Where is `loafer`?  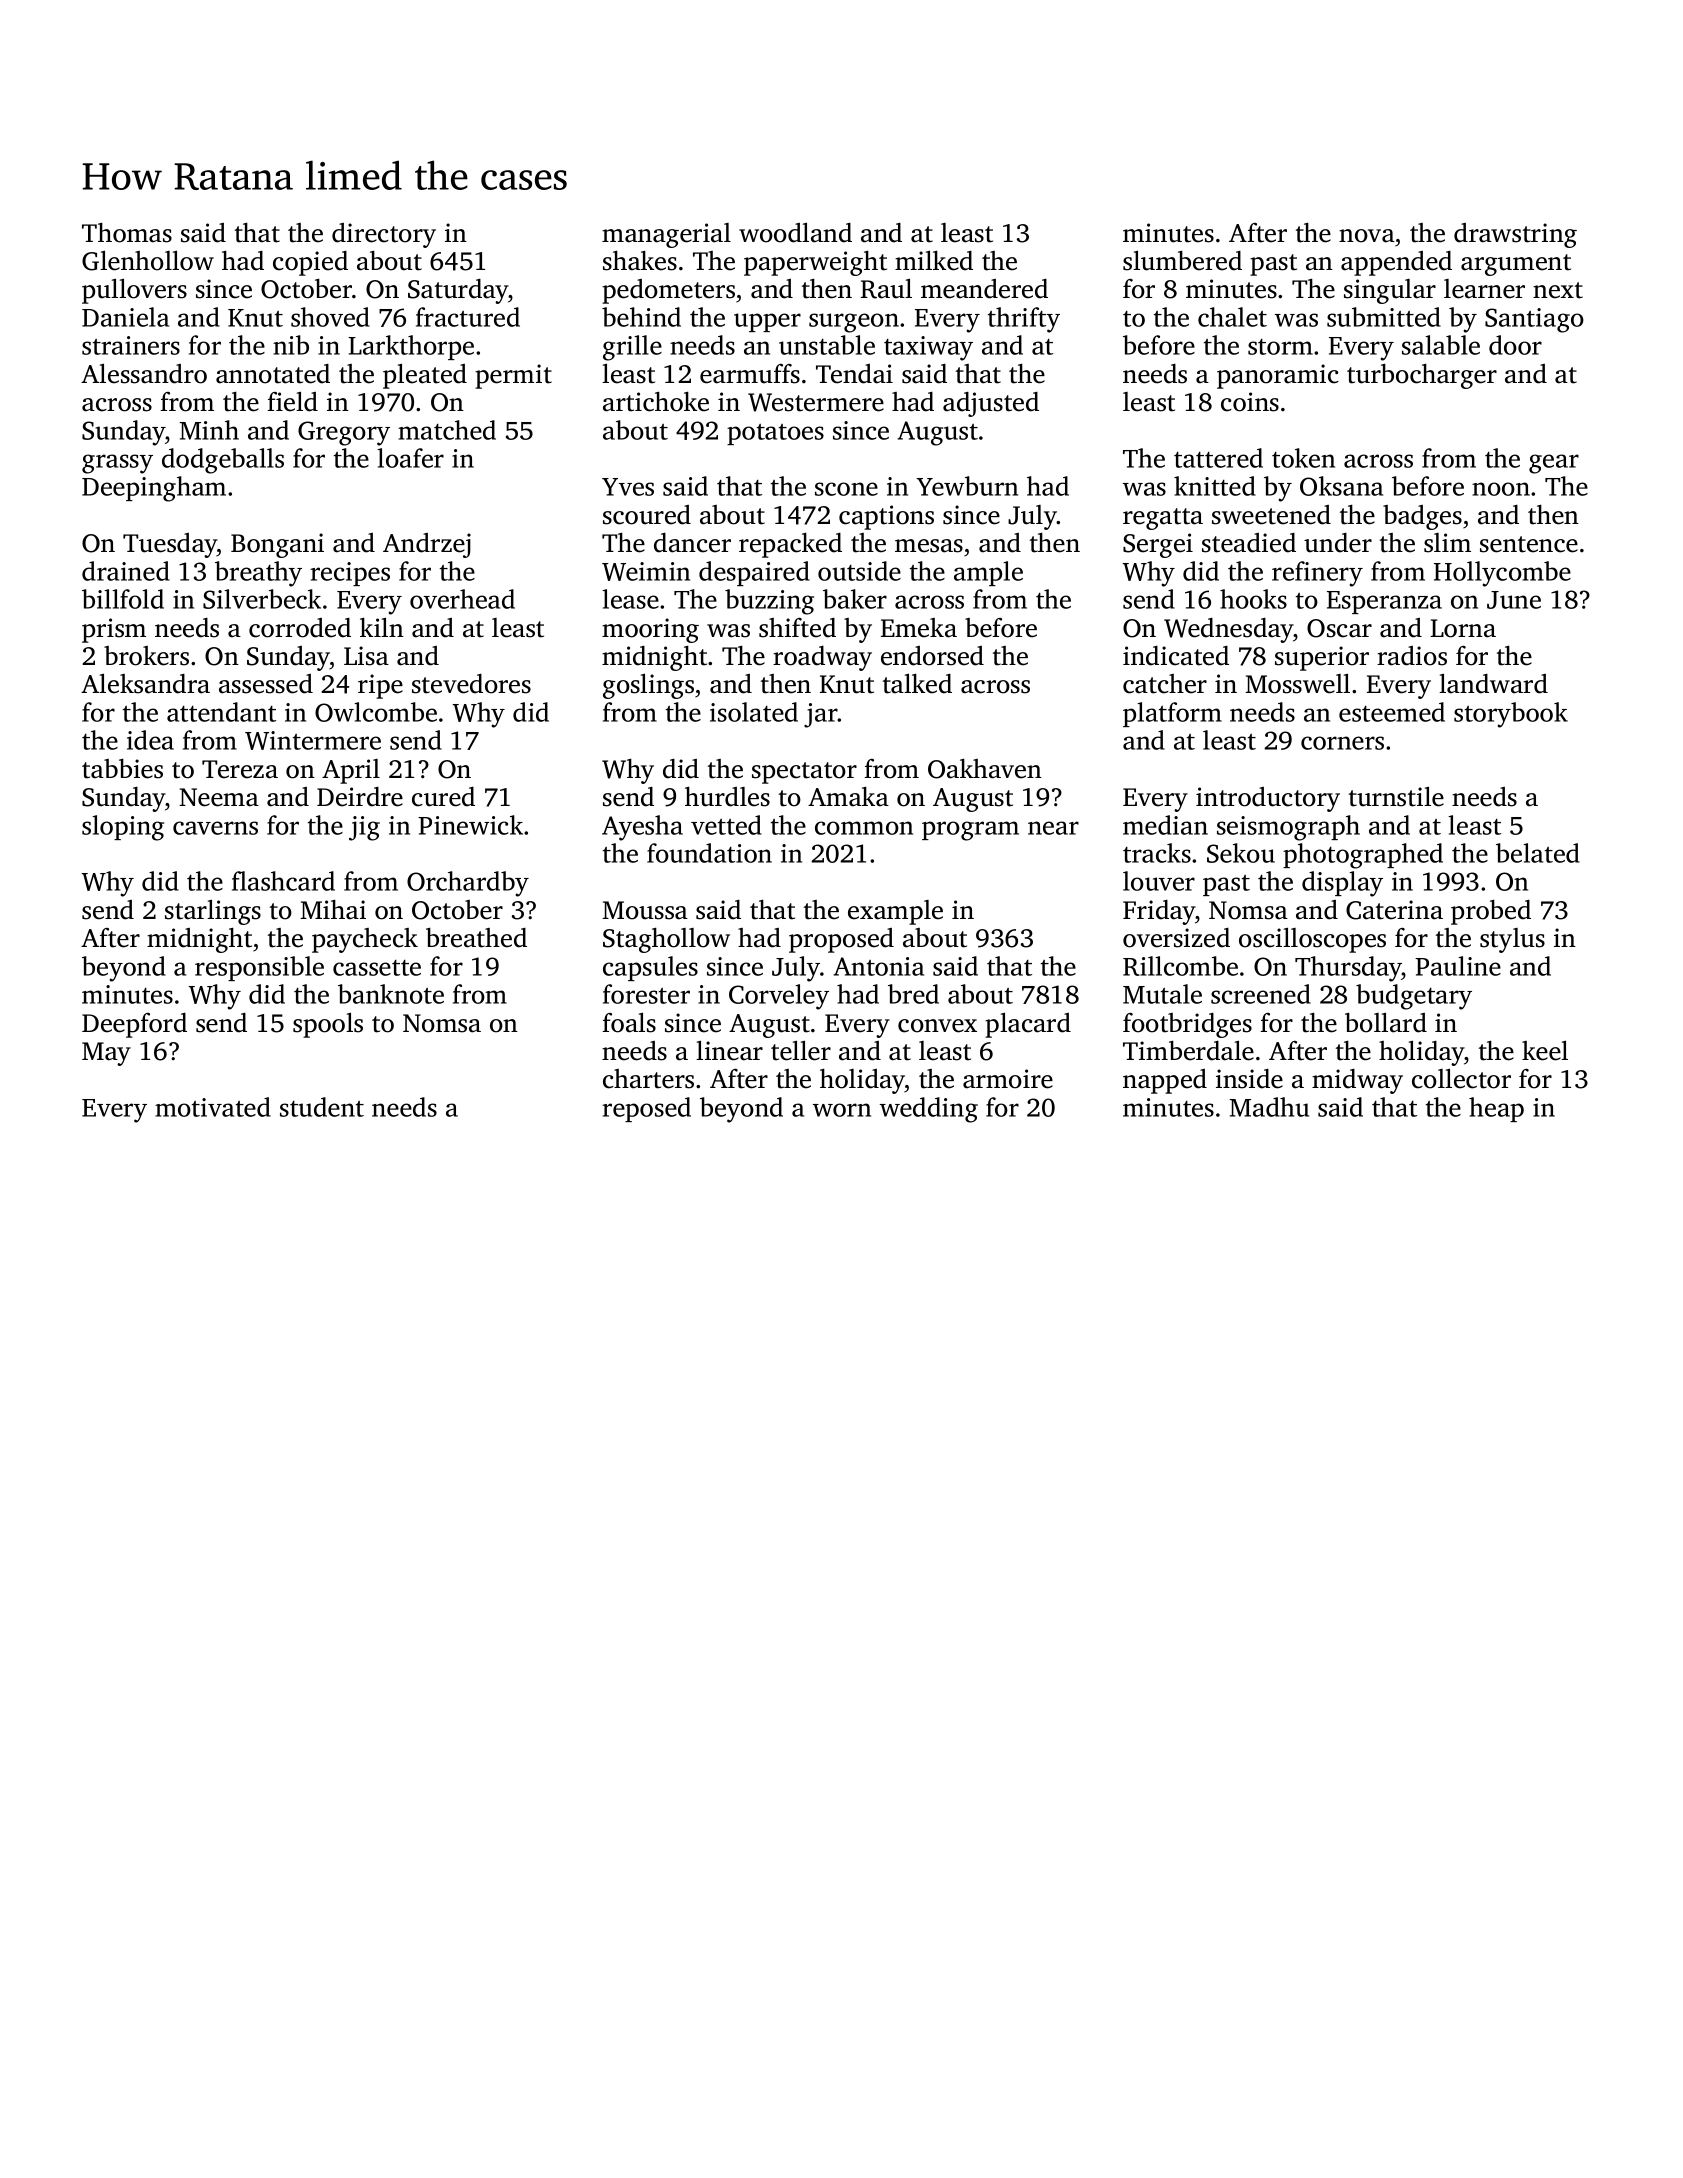
loafer is located at coordinates (410, 458).
